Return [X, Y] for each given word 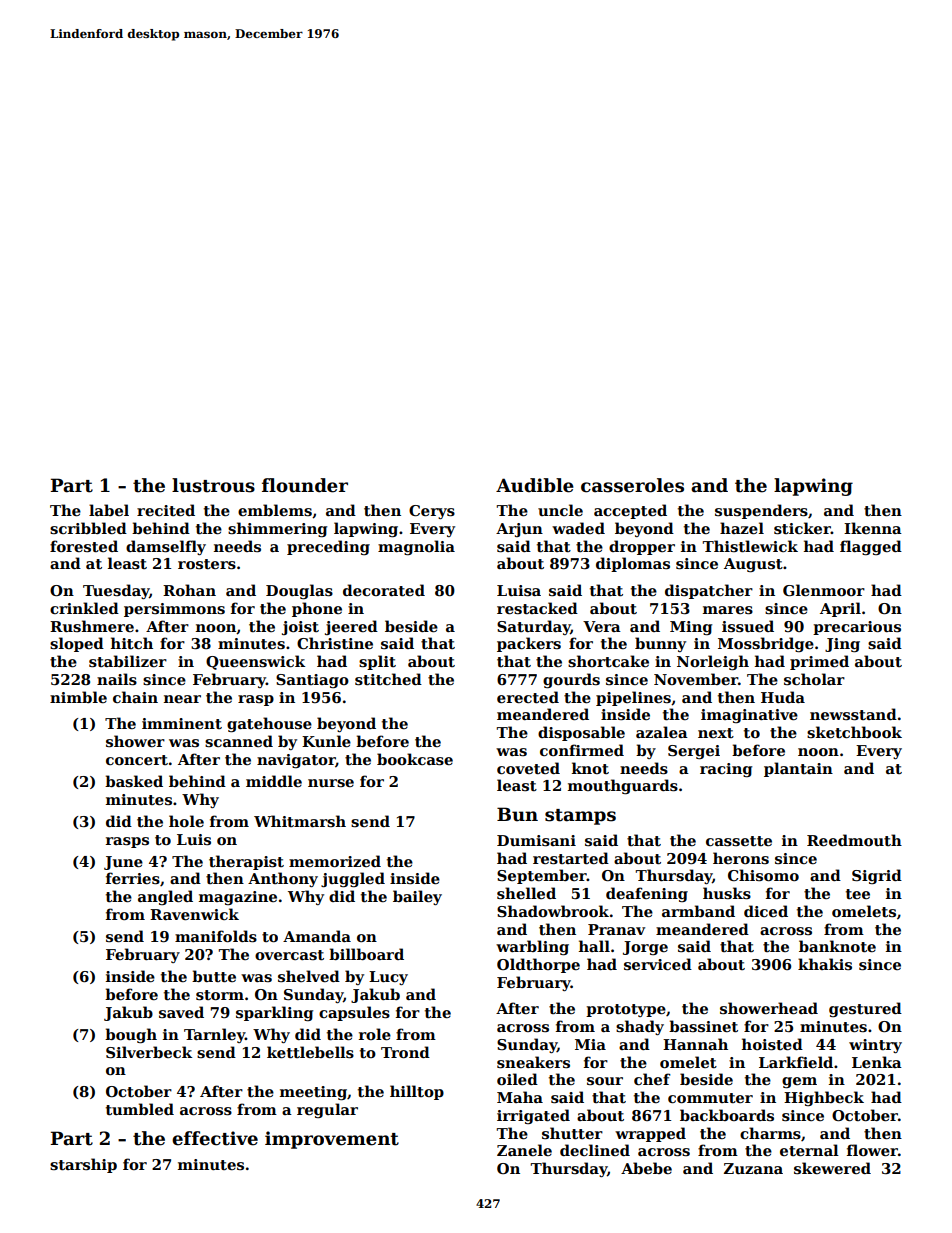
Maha [520, 1097]
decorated [384, 590]
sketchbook [854, 732]
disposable [581, 733]
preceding [328, 547]
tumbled [140, 1109]
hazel [742, 528]
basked [134, 781]
